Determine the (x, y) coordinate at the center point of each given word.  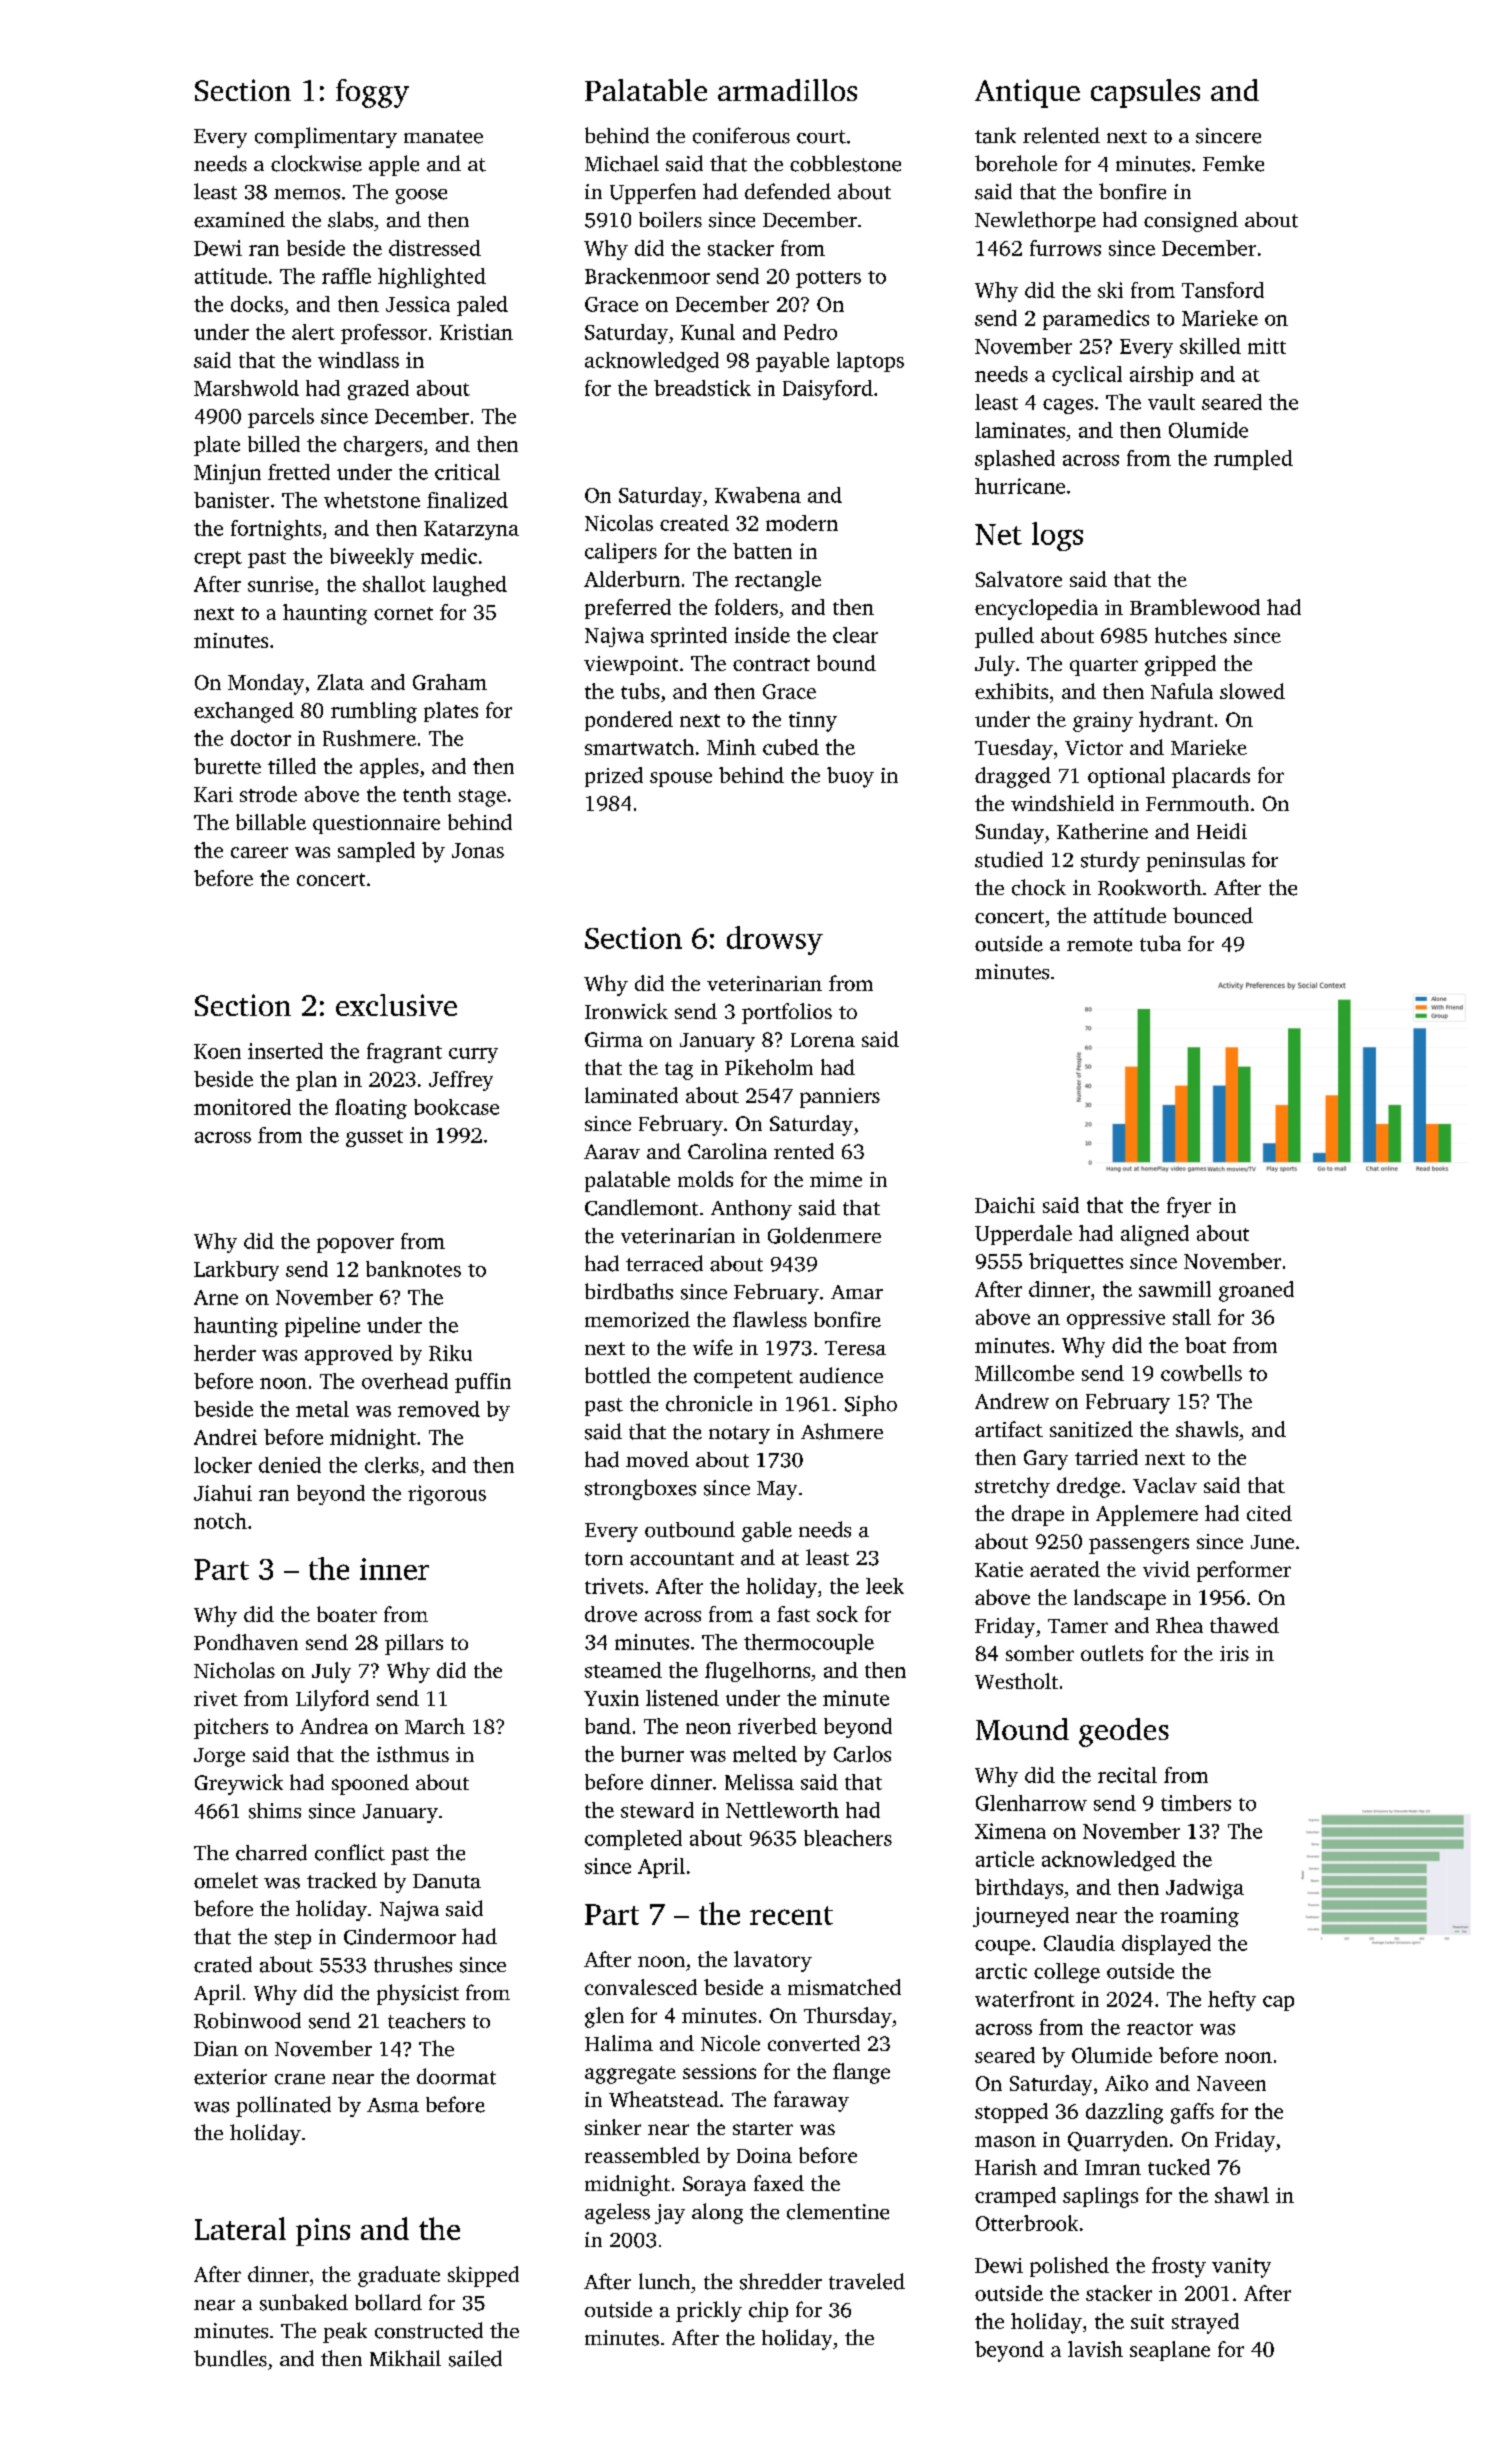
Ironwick (626, 1011)
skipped (483, 2276)
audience (841, 1375)
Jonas (478, 850)
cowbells (1201, 1373)
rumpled (1253, 460)
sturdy (1110, 861)
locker (223, 1465)
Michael (622, 163)
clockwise (316, 163)
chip (768, 2311)
